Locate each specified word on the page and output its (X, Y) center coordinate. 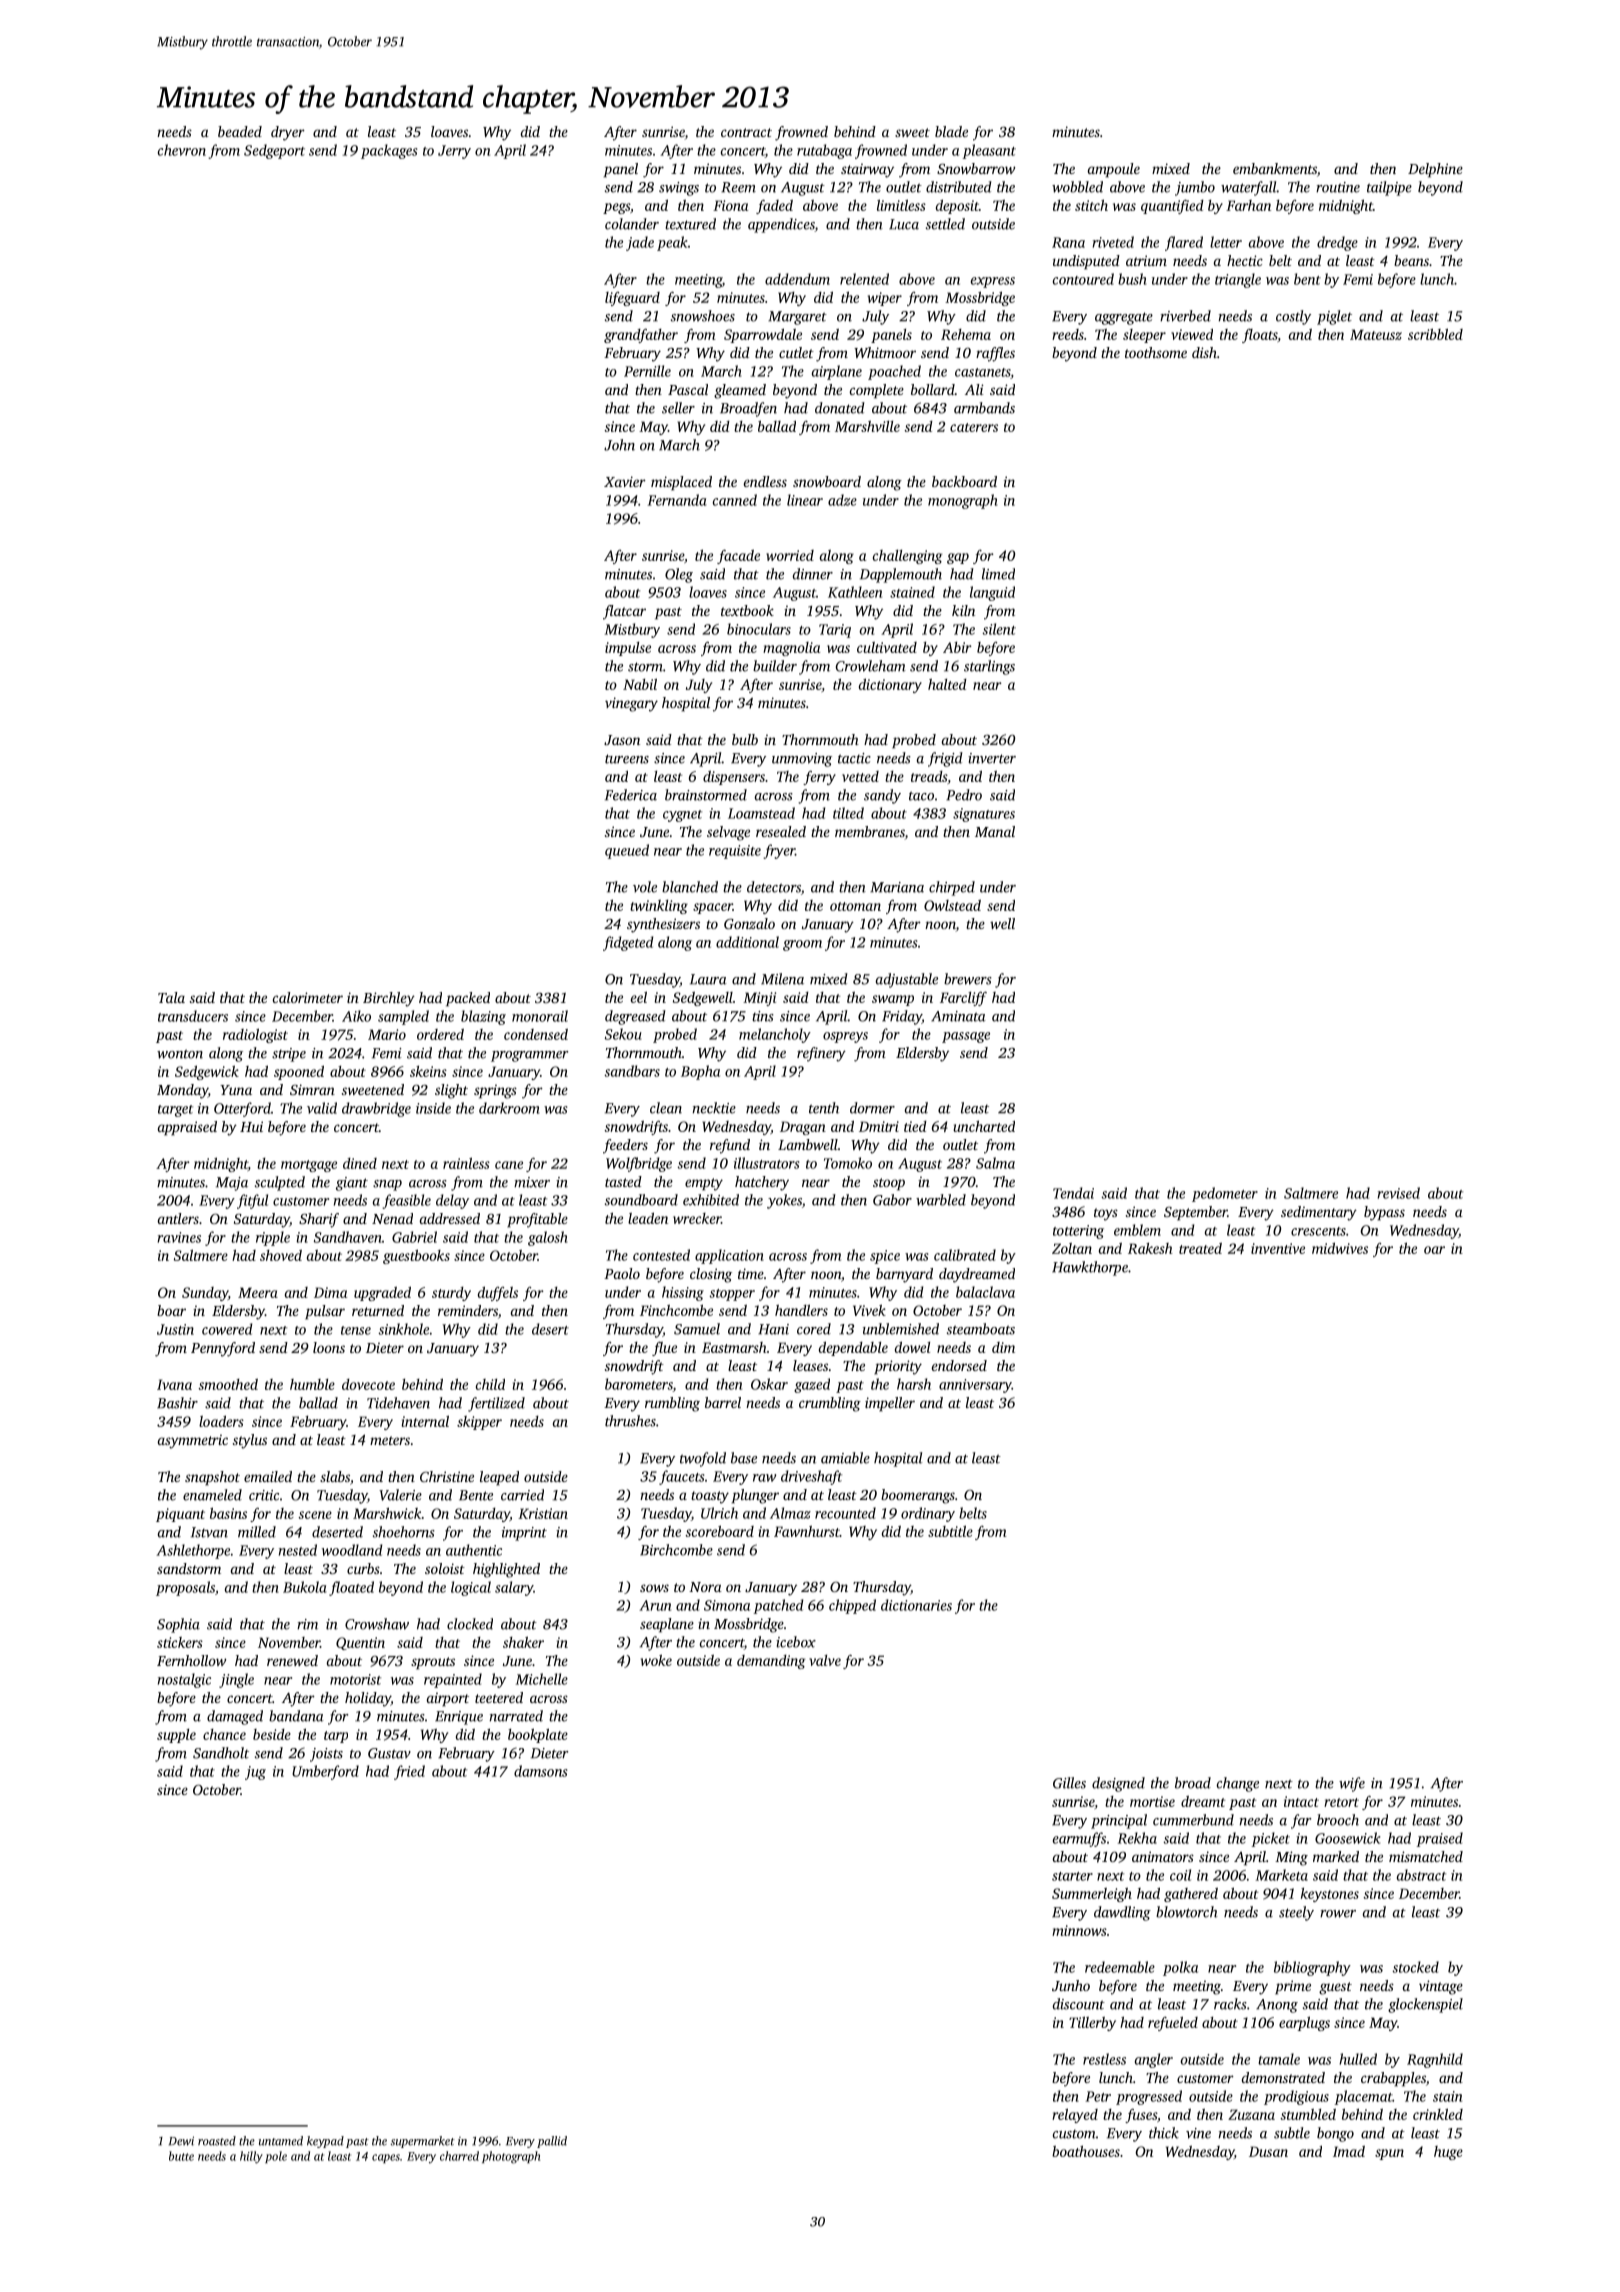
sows (654, 1588)
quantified (1172, 207)
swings (679, 189)
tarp (336, 1737)
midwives (1340, 1248)
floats (1259, 336)
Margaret (797, 318)
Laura (708, 979)
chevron (182, 150)
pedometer (1225, 1194)
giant (352, 1184)
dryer (288, 133)
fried (409, 1772)
